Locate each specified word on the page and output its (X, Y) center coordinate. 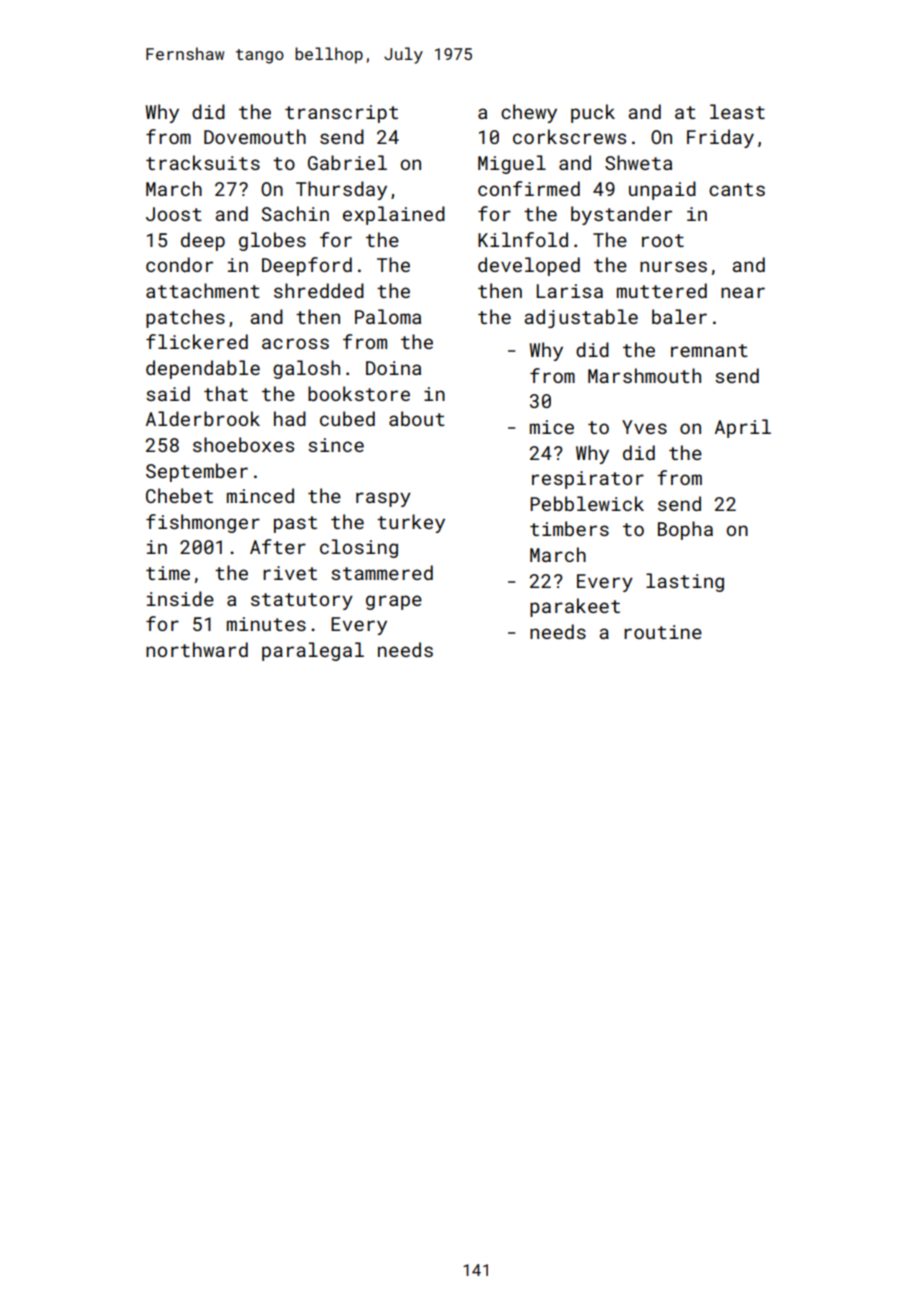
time (168, 573)
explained (394, 215)
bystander (621, 215)
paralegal (313, 651)
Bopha (685, 530)
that (226, 393)
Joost (174, 214)
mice (552, 427)
